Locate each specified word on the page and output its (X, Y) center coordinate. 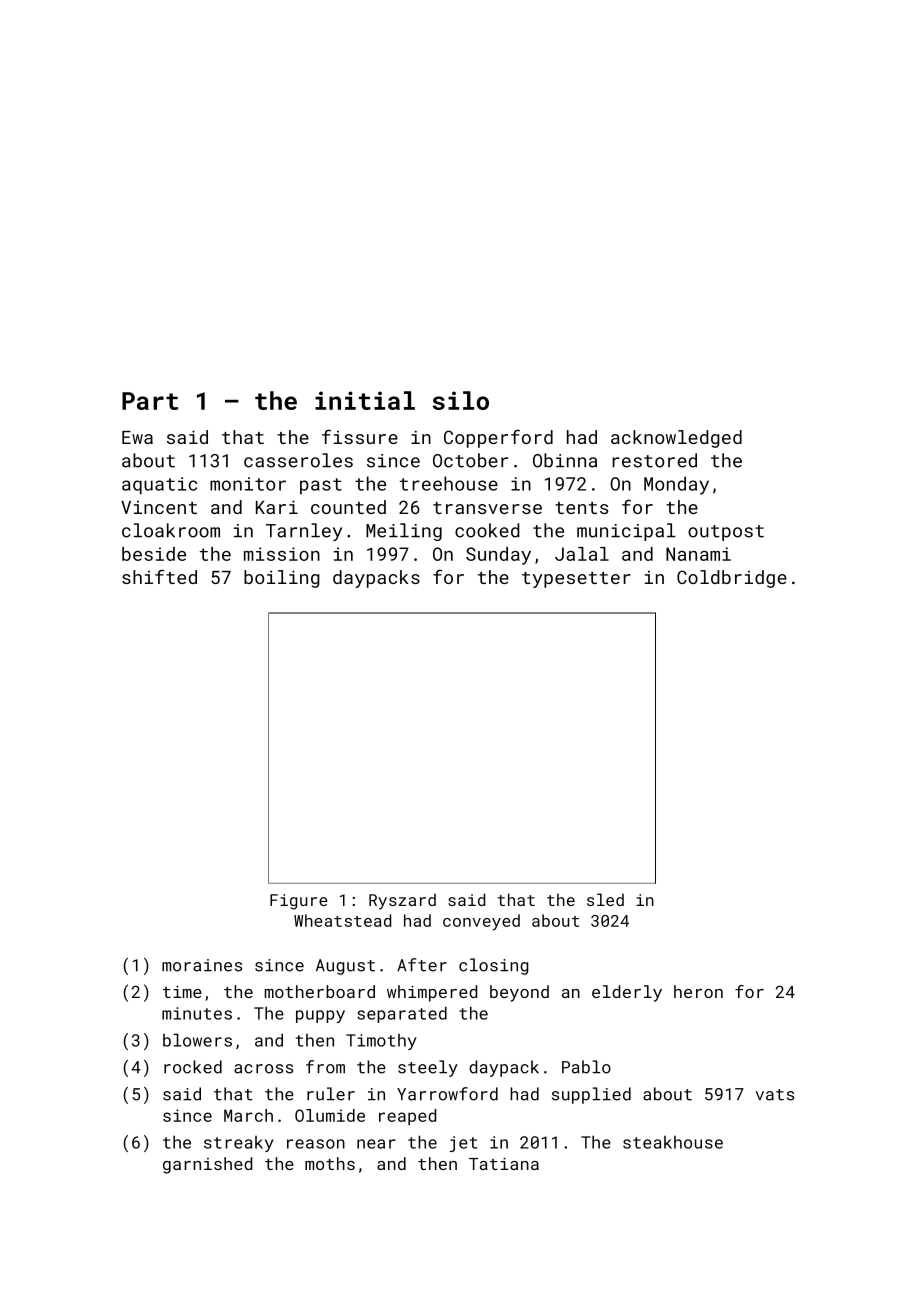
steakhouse (673, 1142)
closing (494, 966)
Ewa (137, 437)
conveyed (481, 922)
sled (605, 899)
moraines (202, 965)
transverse (487, 508)
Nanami (698, 554)
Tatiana (504, 1164)
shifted (159, 576)
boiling (282, 579)
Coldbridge (732, 579)
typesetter (576, 580)
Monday (676, 485)
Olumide (330, 1115)
